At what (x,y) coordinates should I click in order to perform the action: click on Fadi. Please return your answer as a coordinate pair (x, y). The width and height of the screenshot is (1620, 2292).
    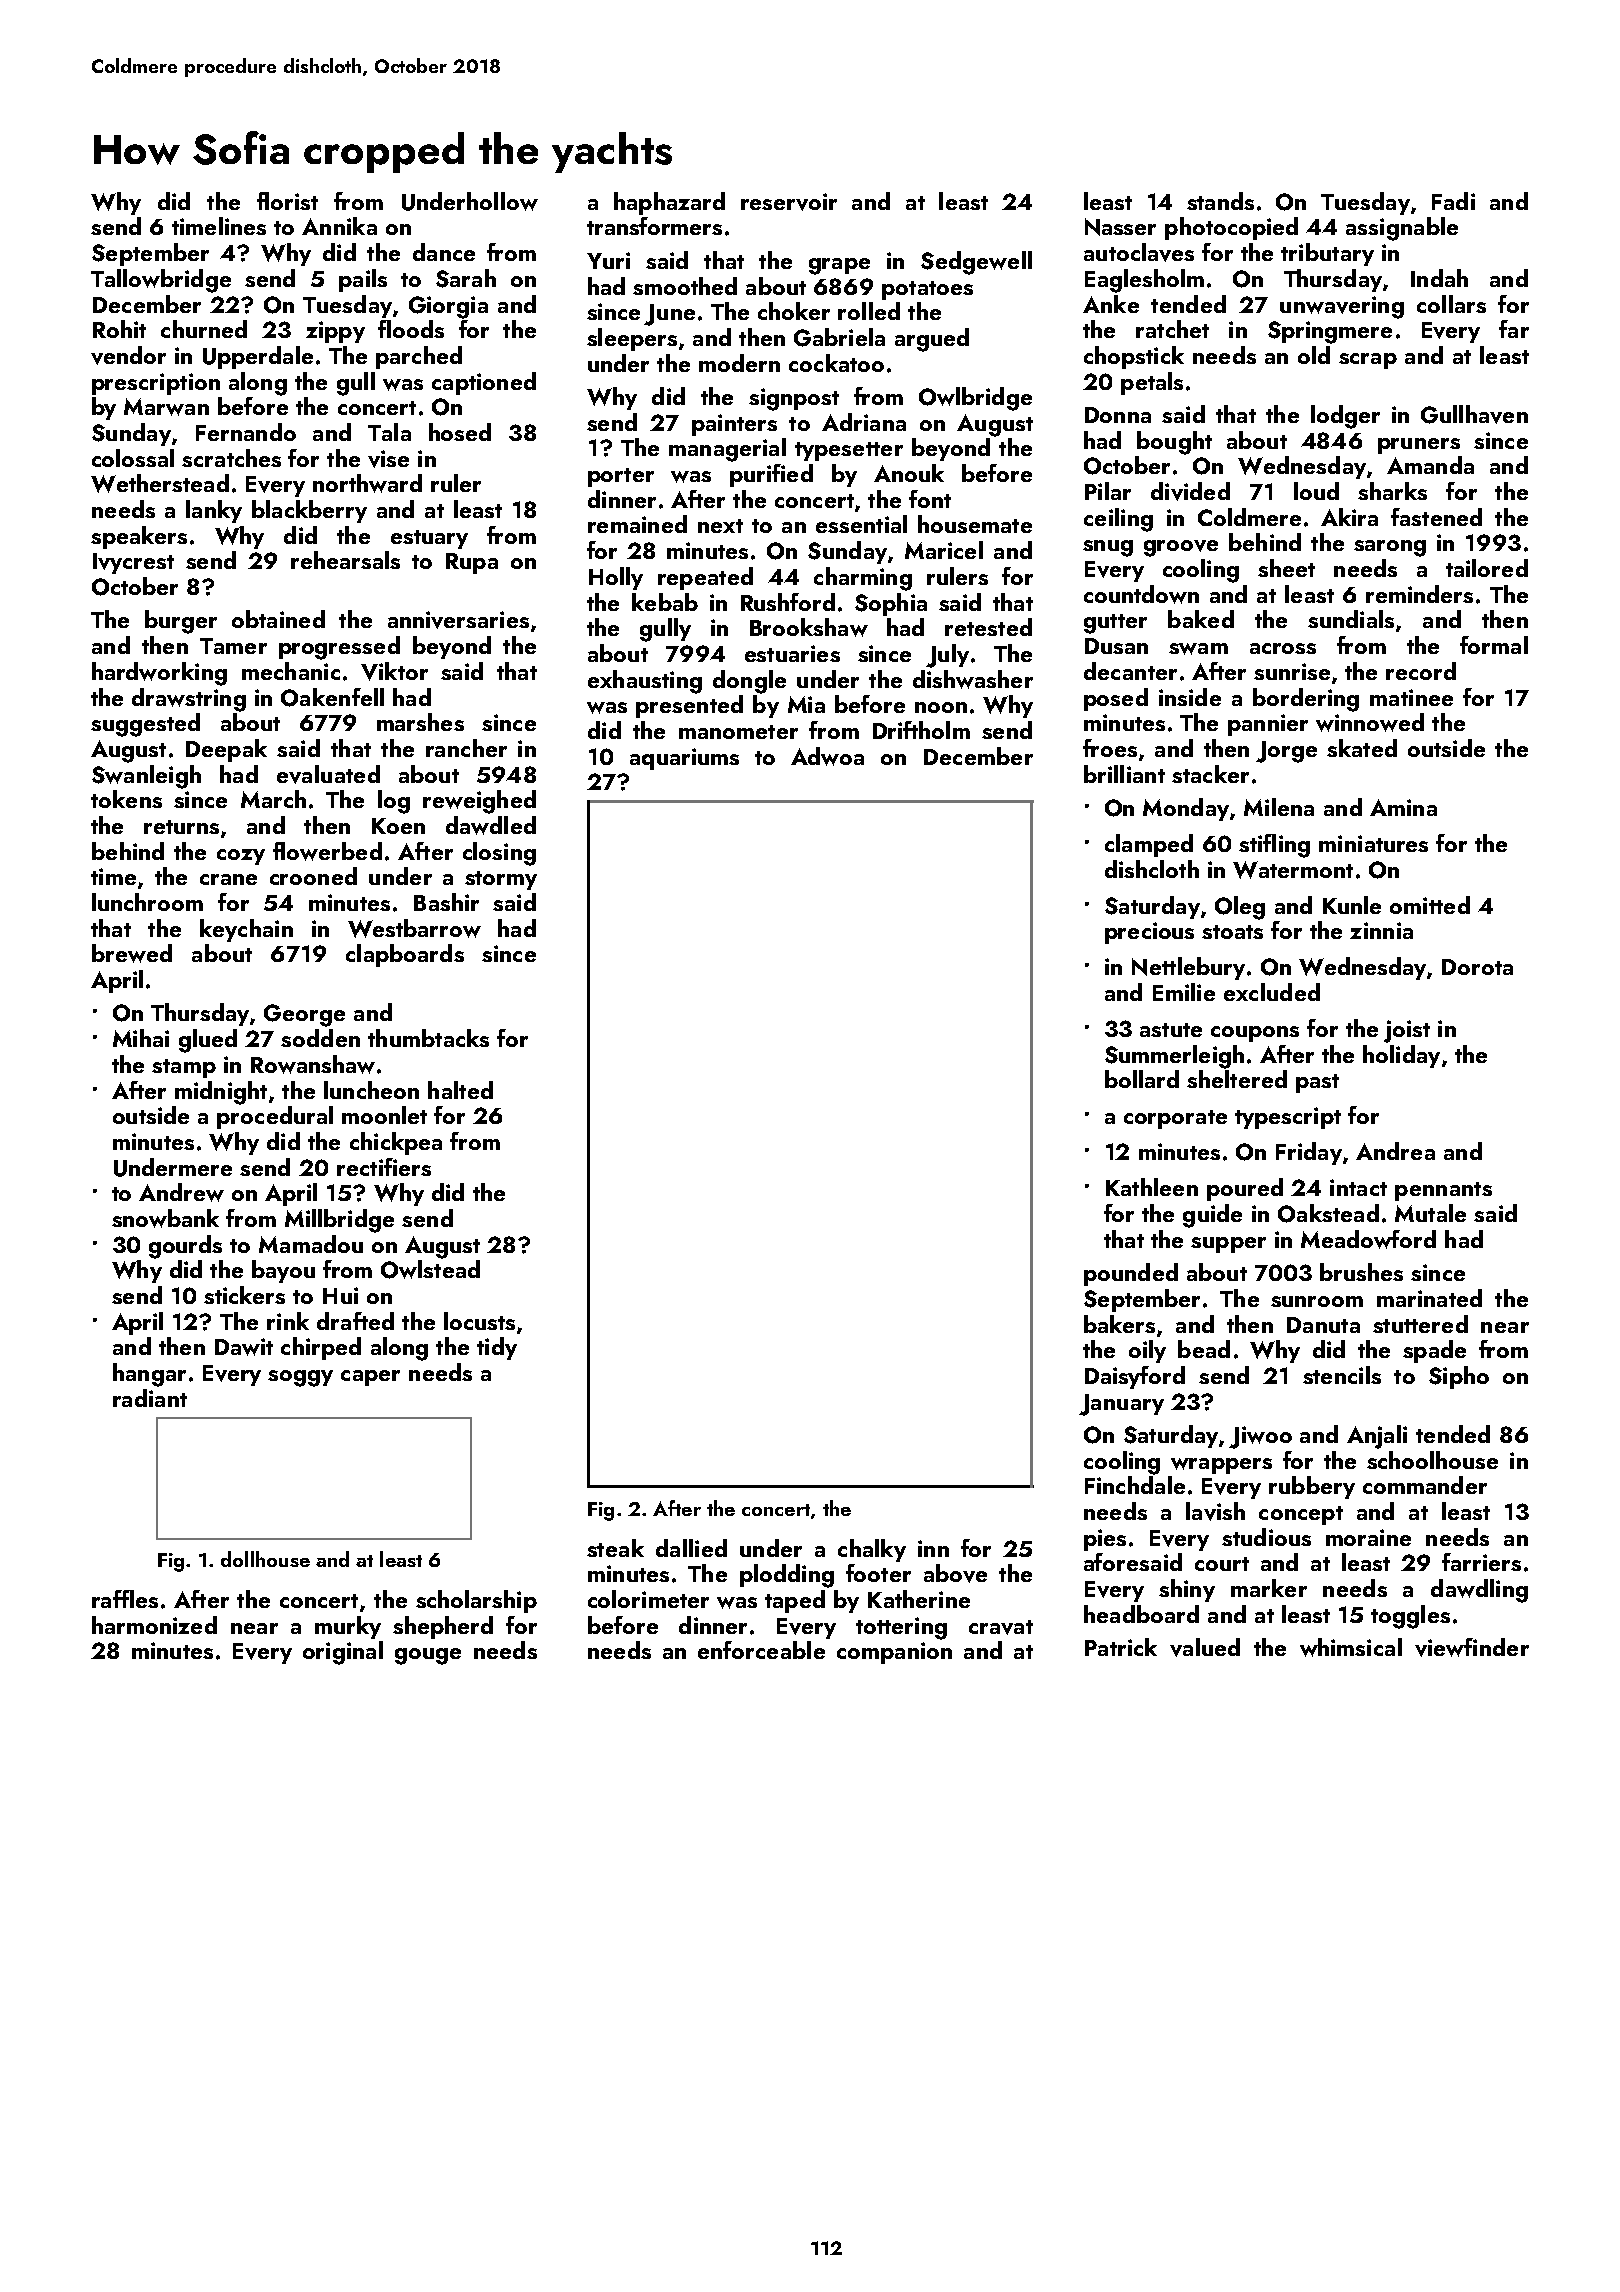
    Looking at the image, I should click on (1453, 201).
